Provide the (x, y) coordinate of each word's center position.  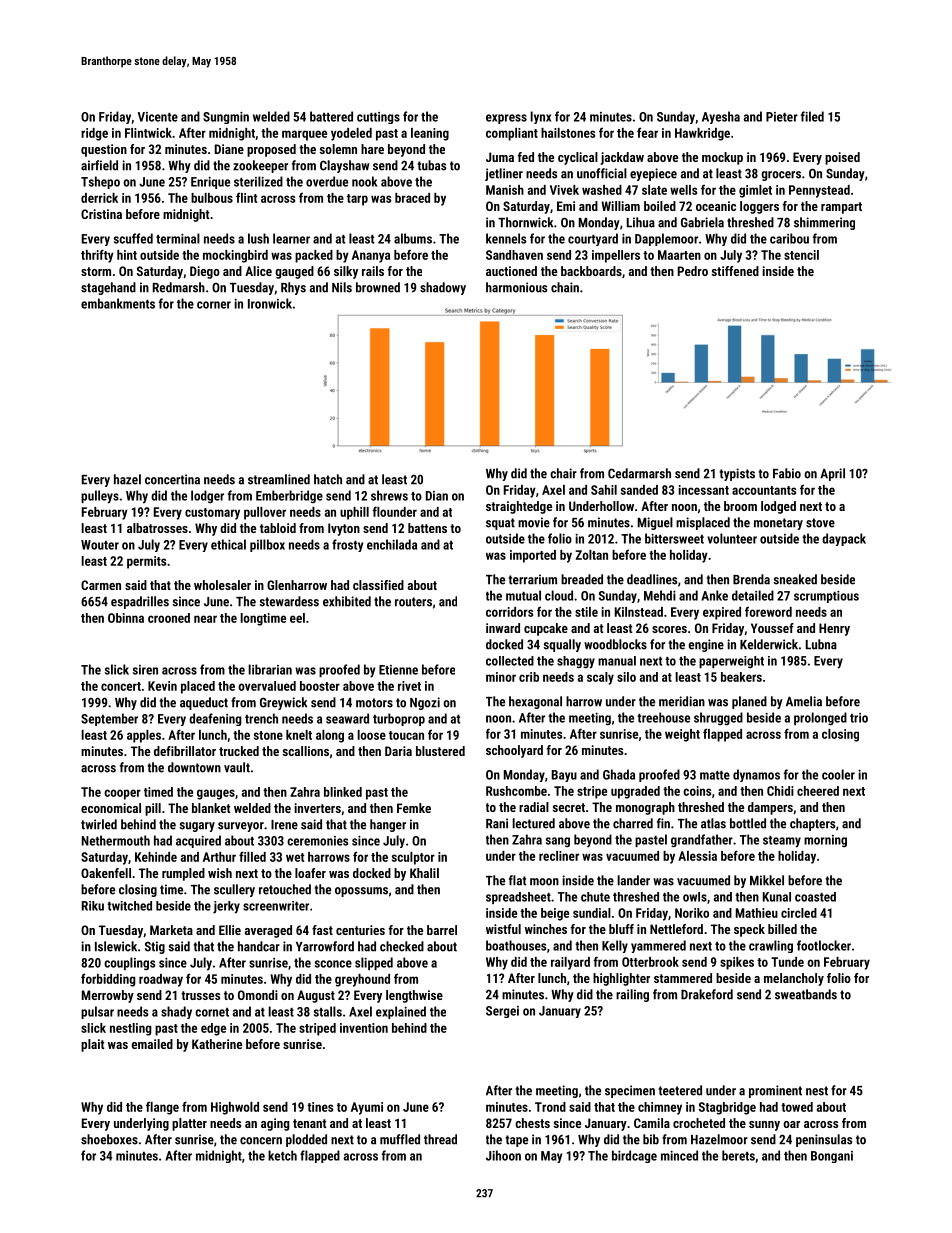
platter (189, 1124)
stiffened (735, 271)
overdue (327, 181)
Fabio (787, 473)
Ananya (371, 256)
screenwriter (276, 906)
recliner (559, 856)
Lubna (821, 644)
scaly (600, 678)
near (205, 619)
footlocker (824, 945)
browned (378, 287)
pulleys (100, 497)
